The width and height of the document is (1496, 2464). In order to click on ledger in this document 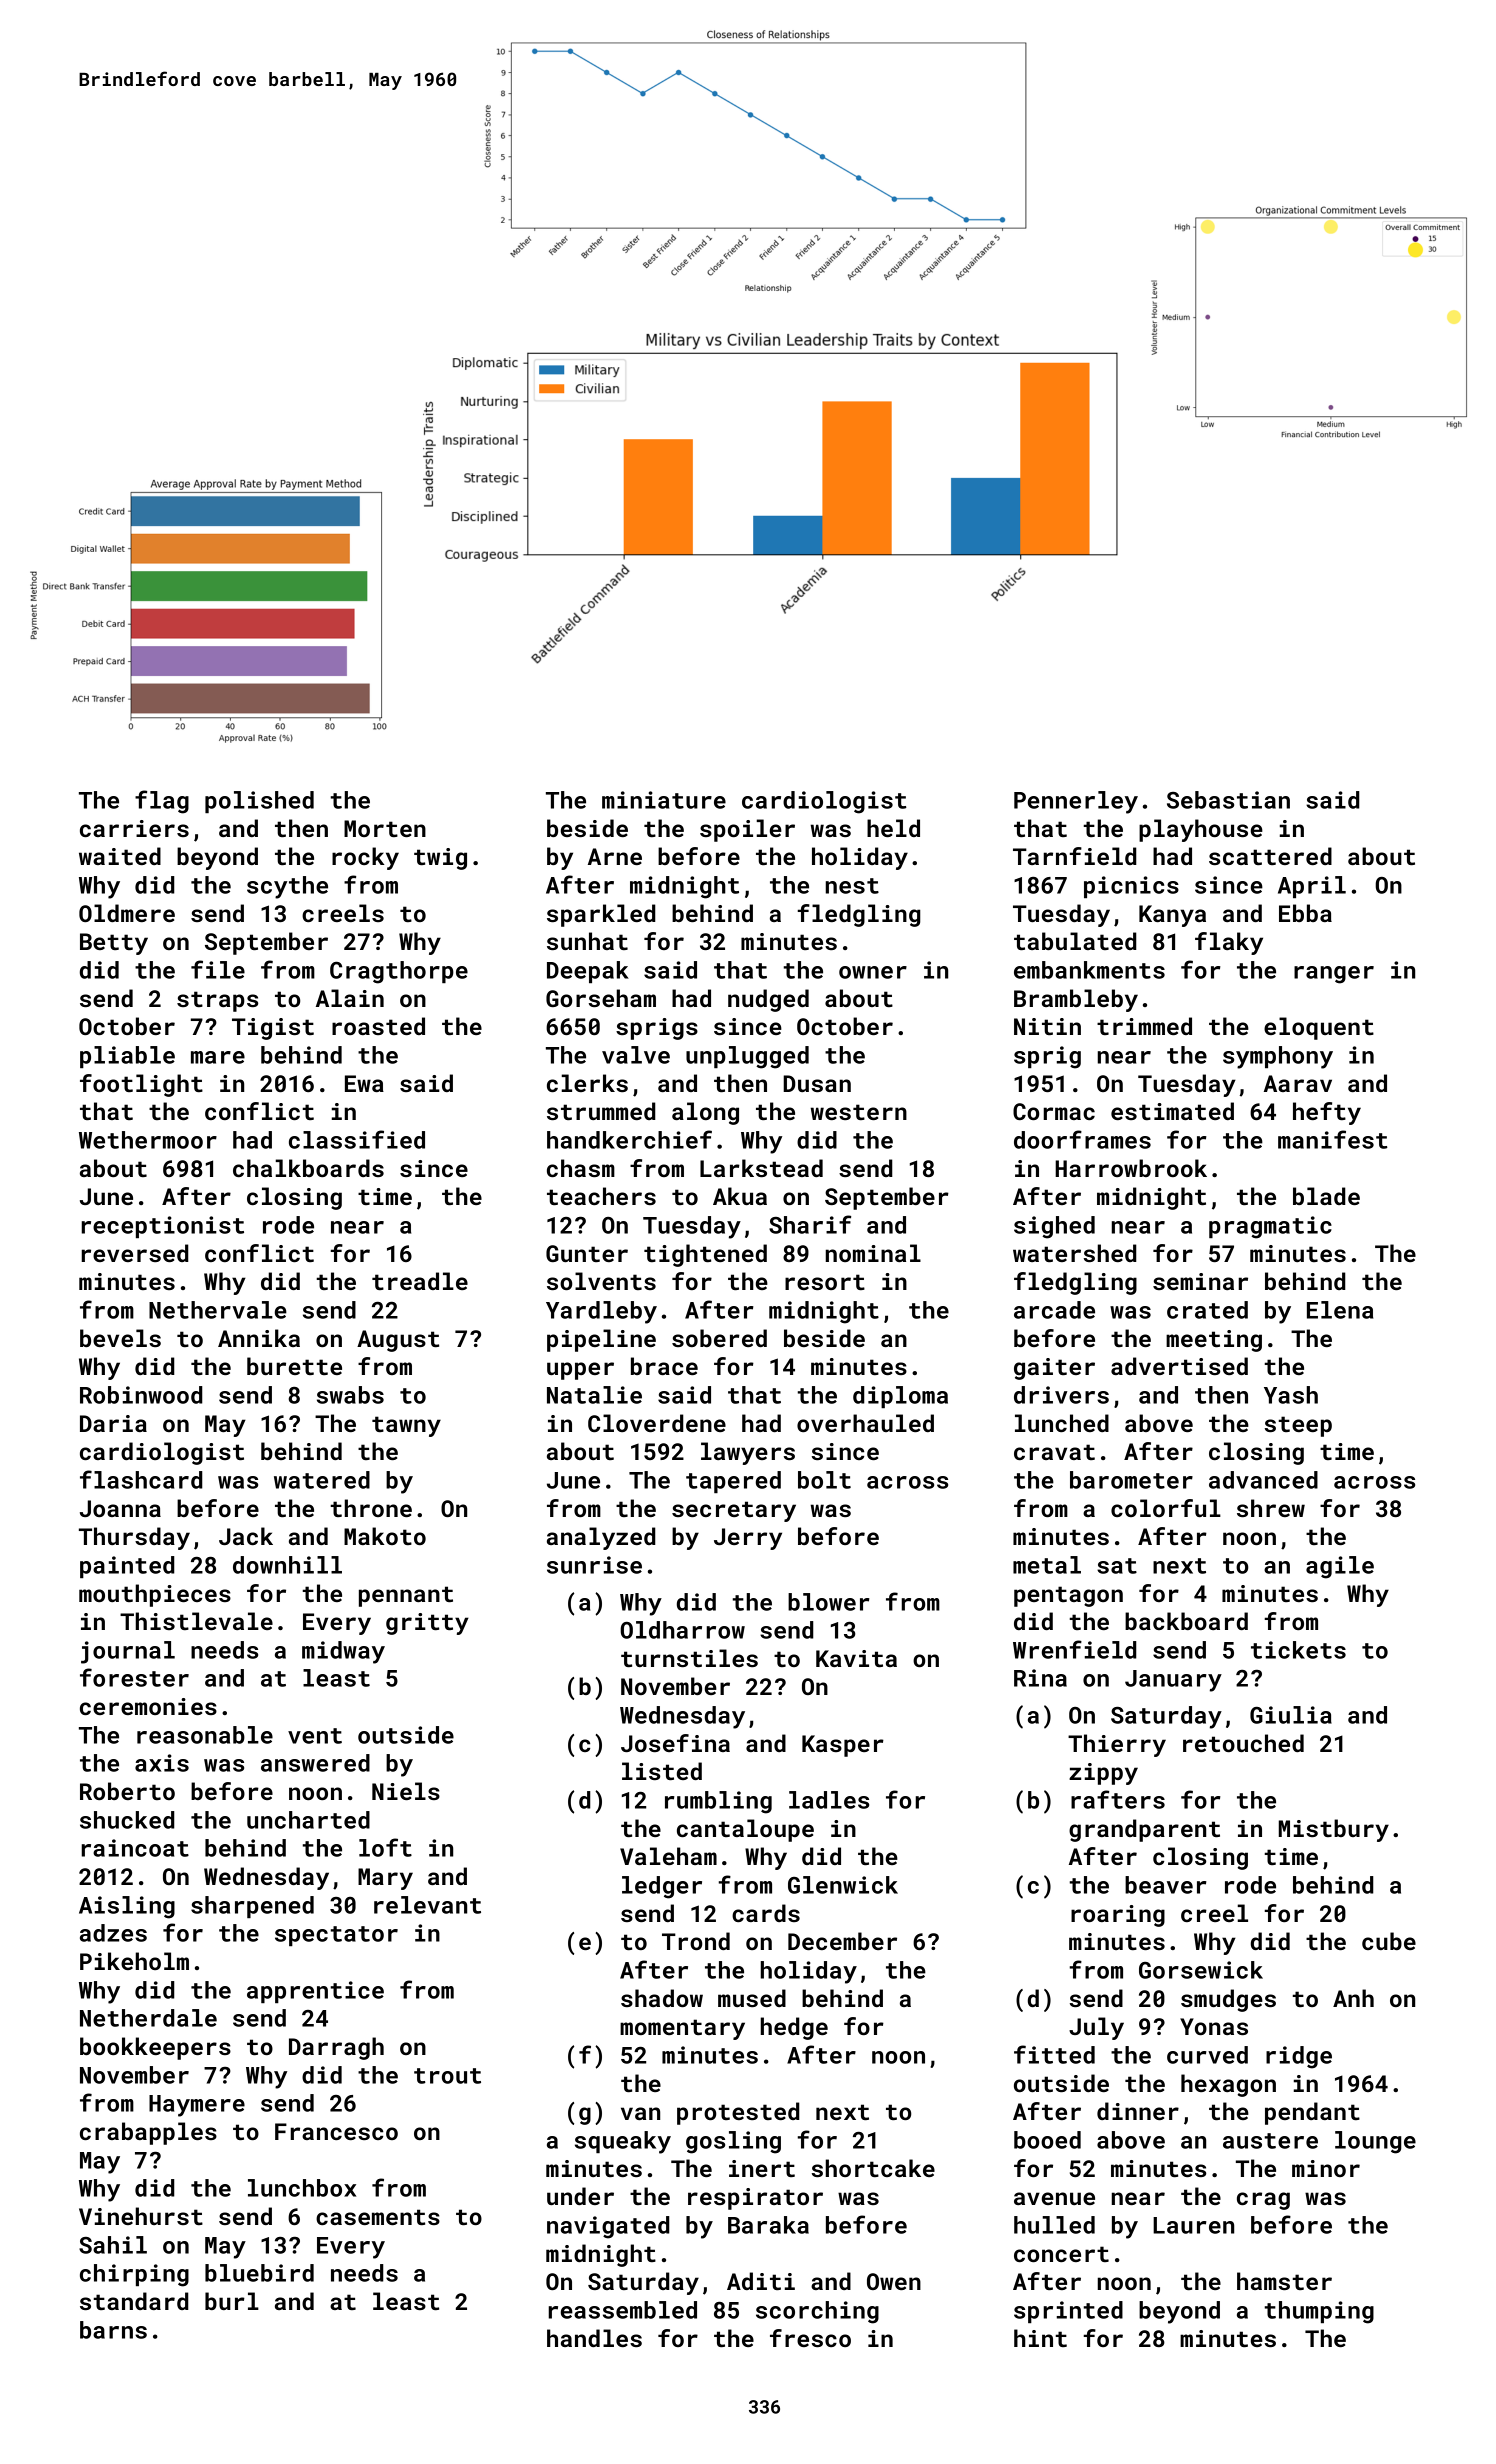, I will do `click(662, 1887)`.
